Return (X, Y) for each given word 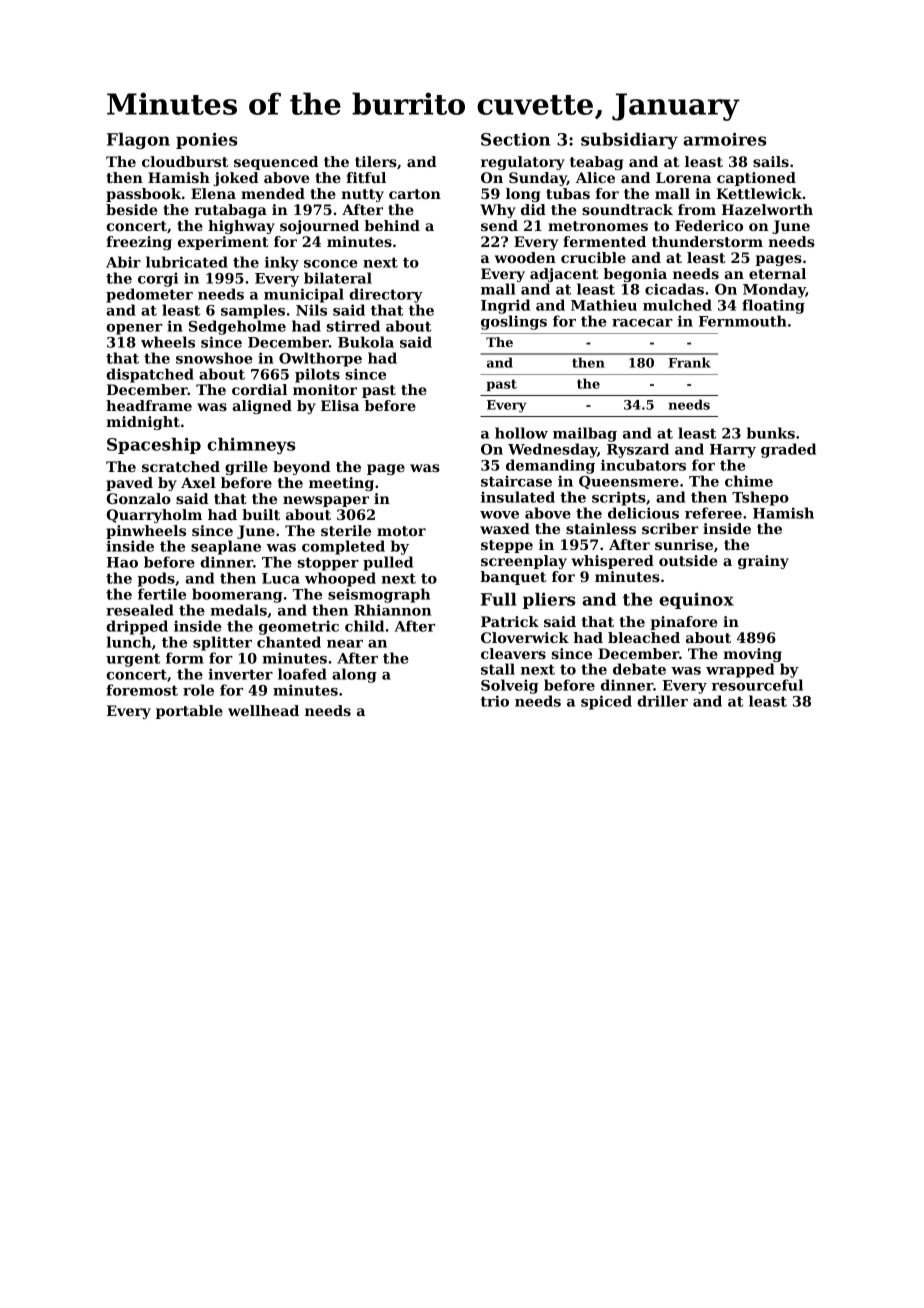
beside (131, 209)
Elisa (340, 405)
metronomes (598, 226)
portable (189, 712)
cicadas (674, 289)
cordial (259, 389)
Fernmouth (743, 321)
